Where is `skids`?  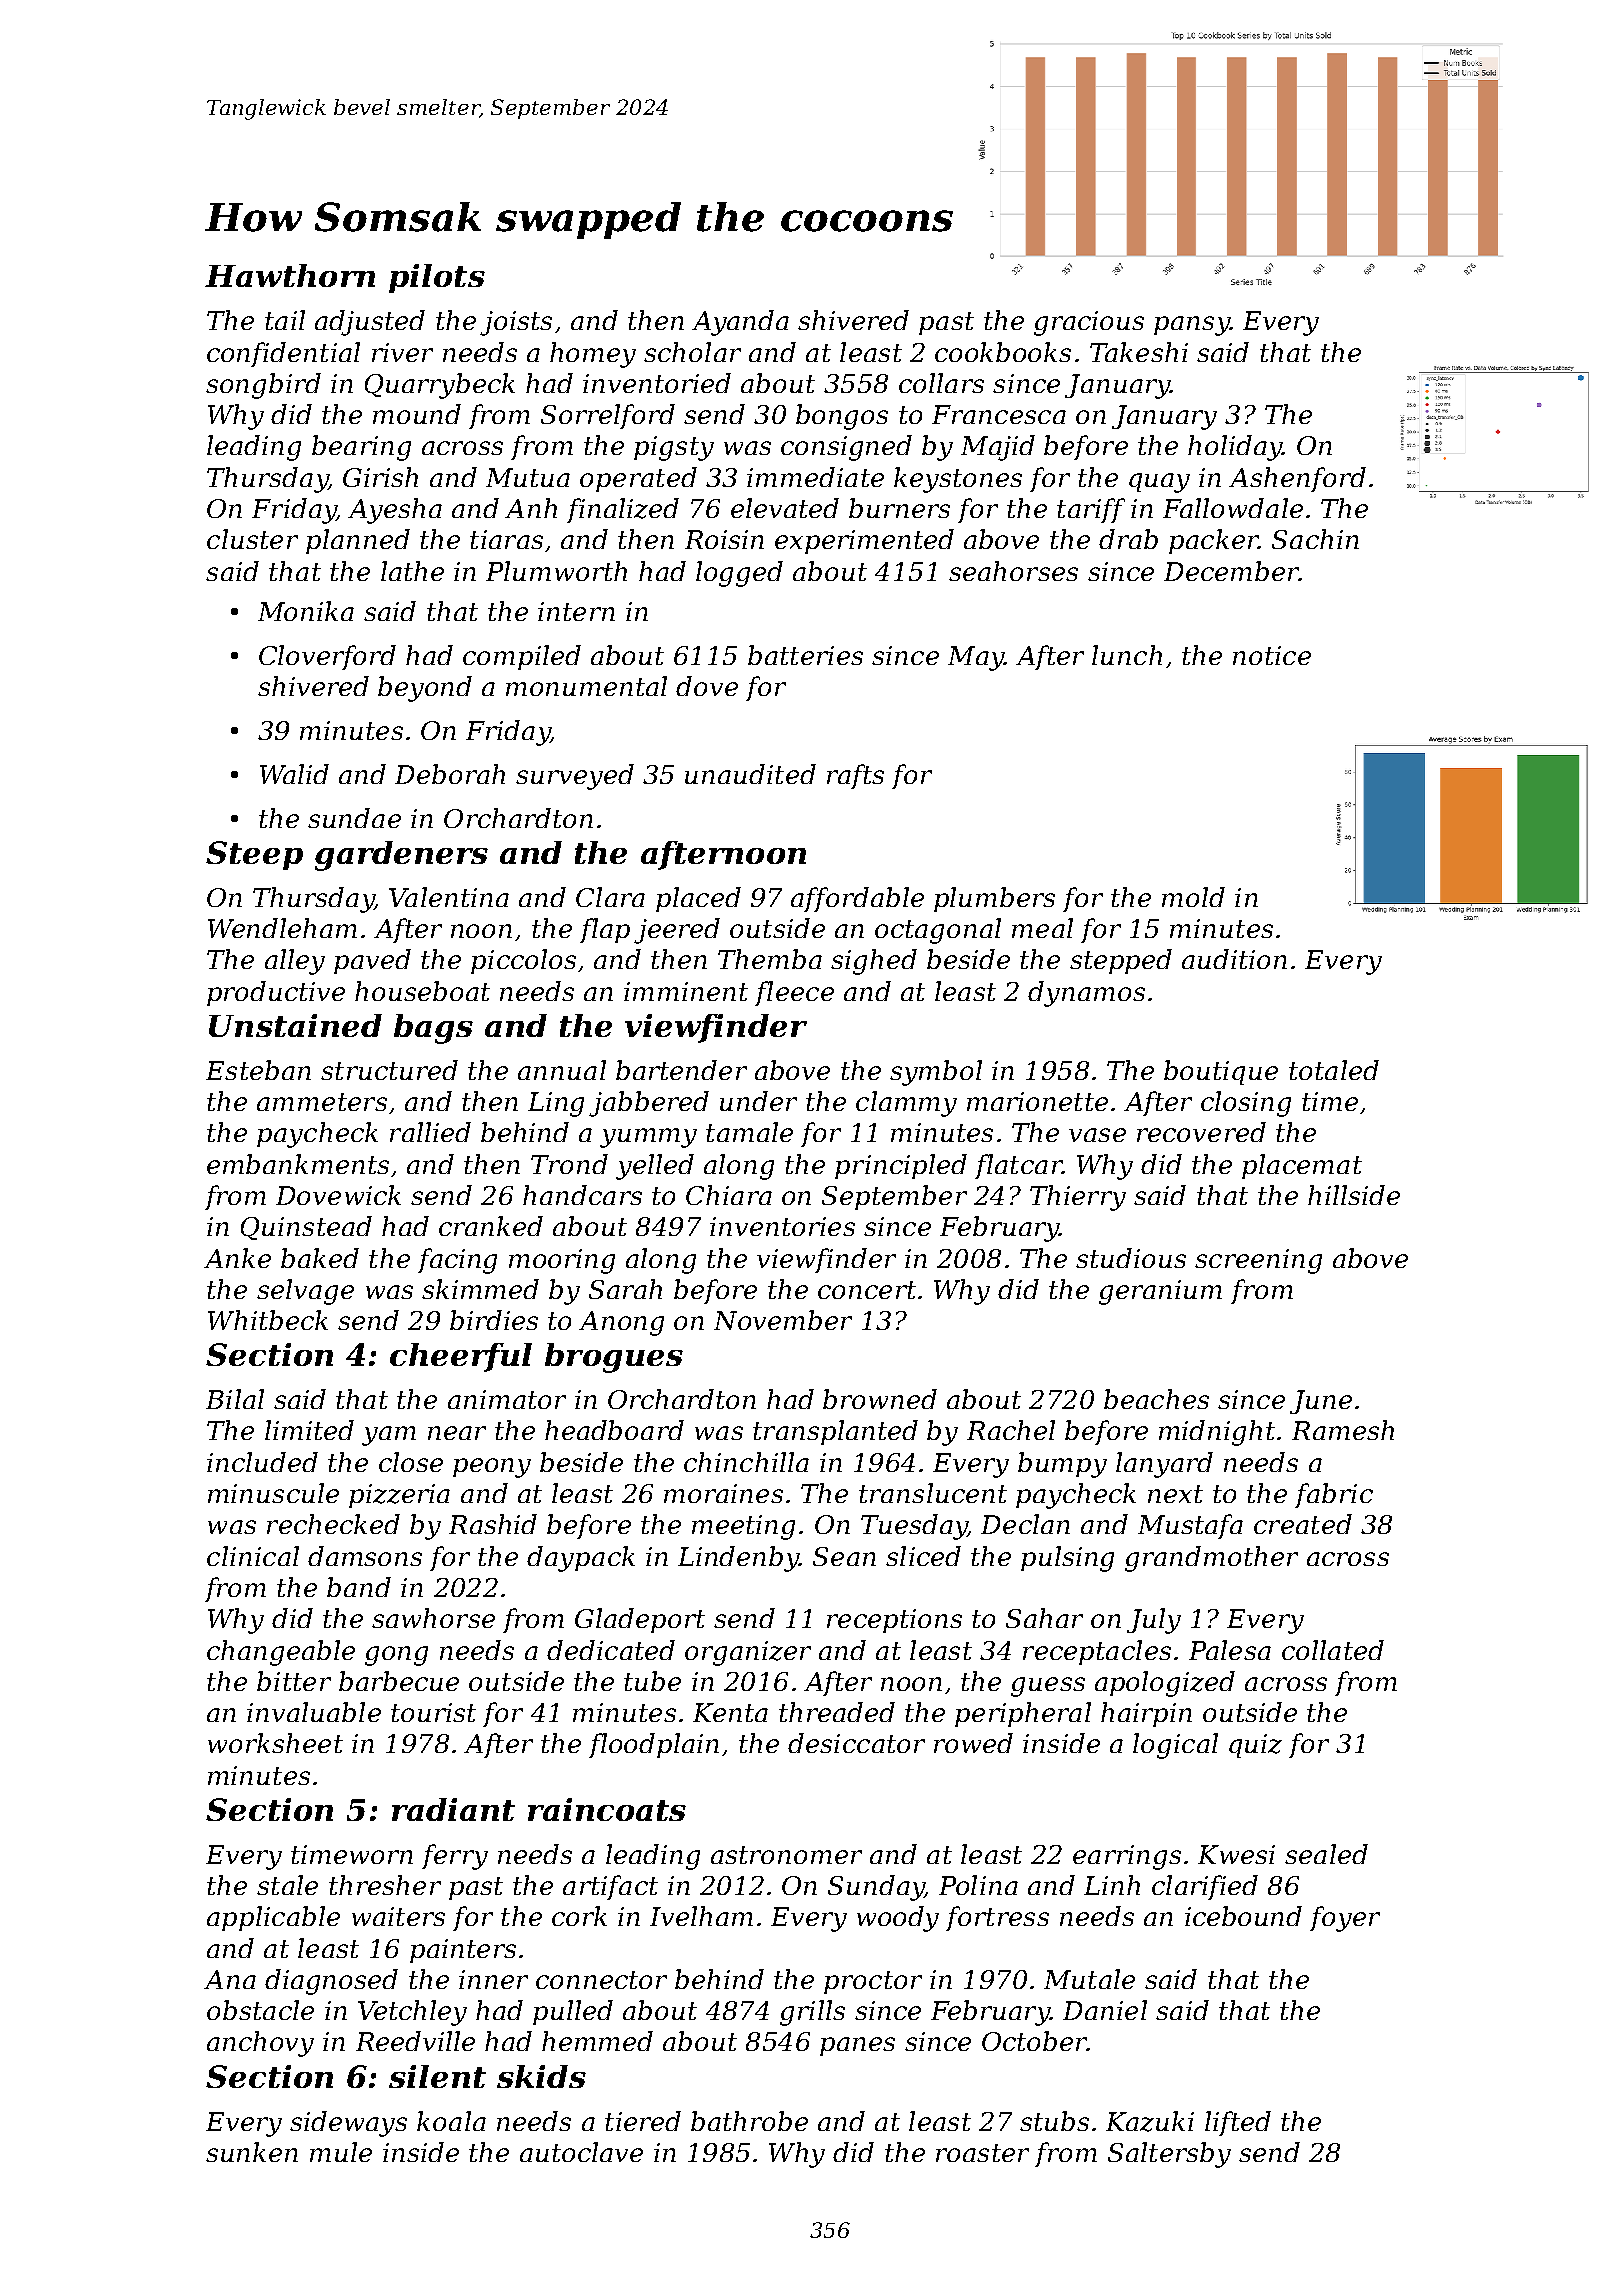 skids is located at coordinates (541, 2076).
